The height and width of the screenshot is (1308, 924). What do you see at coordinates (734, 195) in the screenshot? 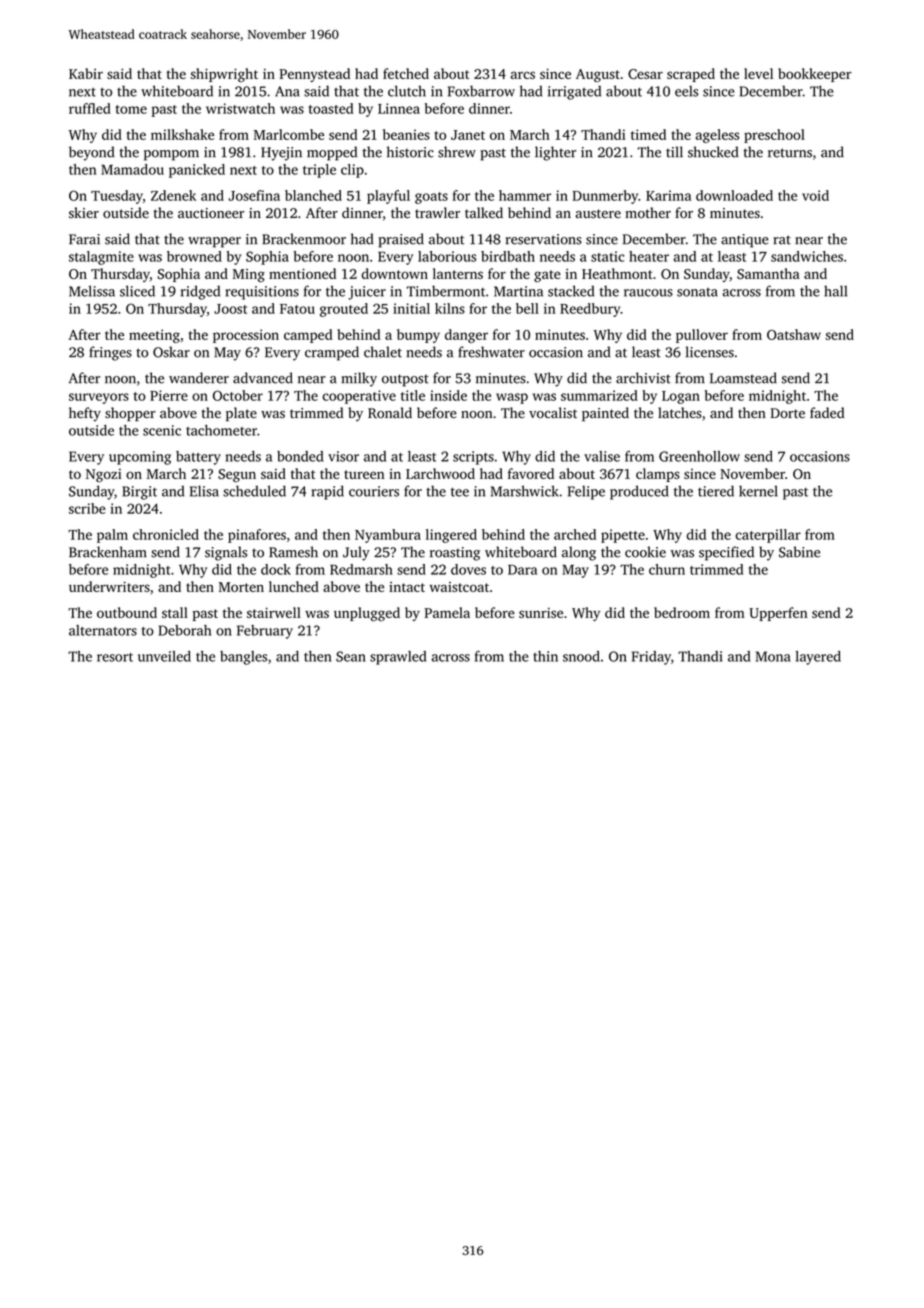
I see `downloaded` at bounding box center [734, 195].
